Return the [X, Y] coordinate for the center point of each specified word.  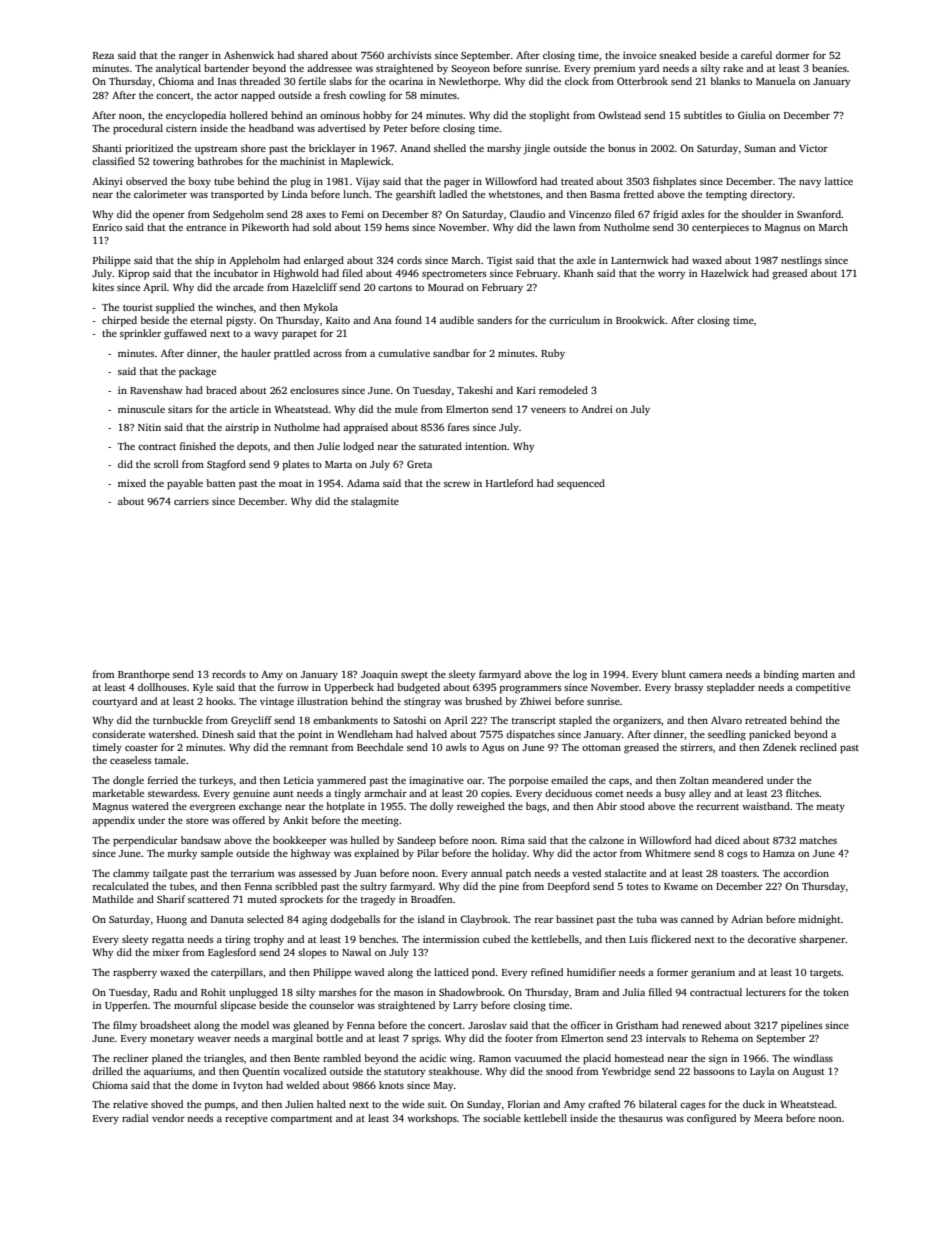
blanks [725, 81]
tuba [647, 919]
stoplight [549, 116]
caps [619, 783]
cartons [395, 288]
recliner [131, 1058]
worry [671, 275]
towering [173, 162]
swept [414, 676]
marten [818, 675]
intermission [451, 939]
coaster [141, 748]
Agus [493, 749]
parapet [299, 335]
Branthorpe [144, 675]
